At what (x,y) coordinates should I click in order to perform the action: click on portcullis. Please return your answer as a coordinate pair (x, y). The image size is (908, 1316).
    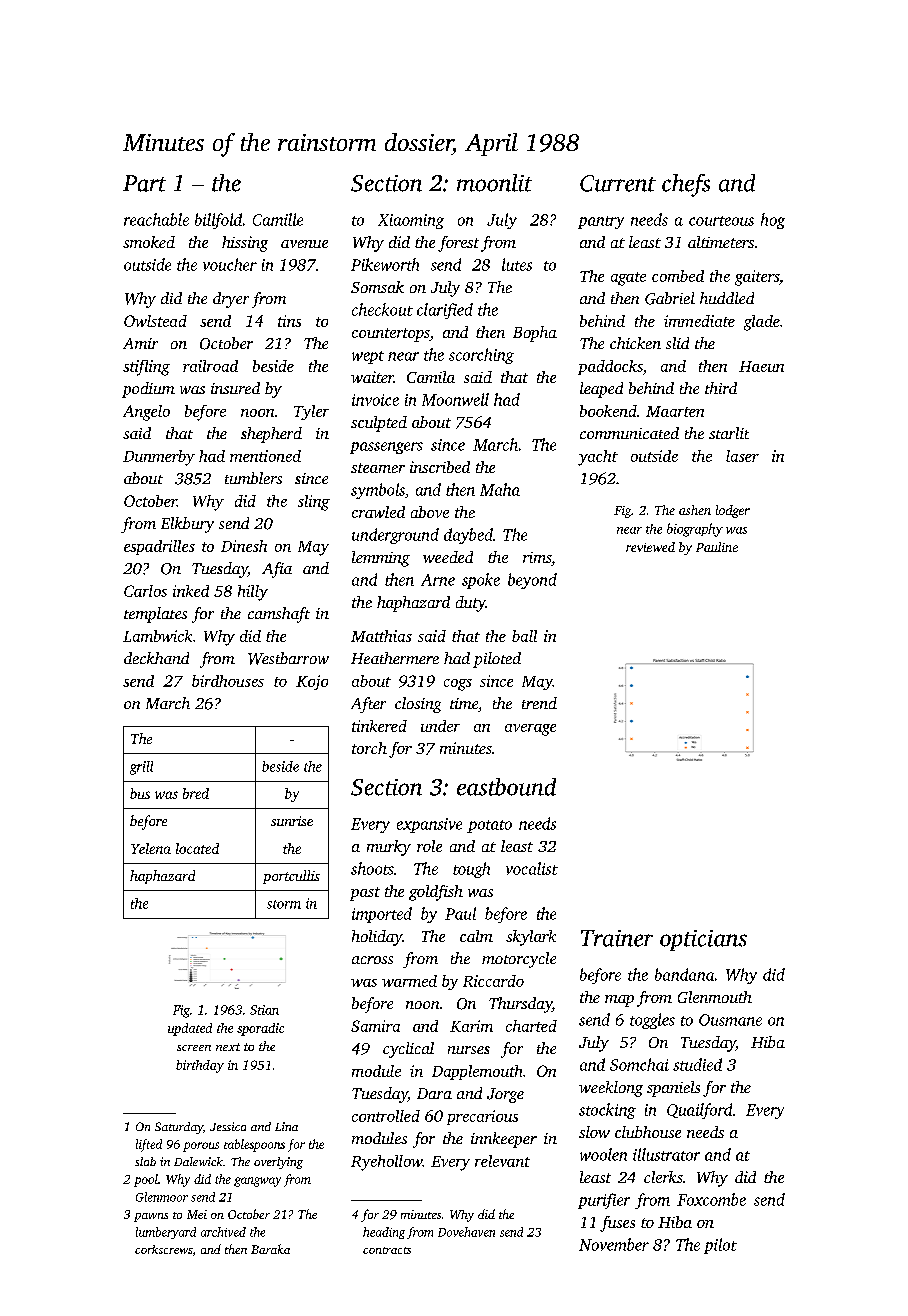
    Looking at the image, I should click on (291, 877).
